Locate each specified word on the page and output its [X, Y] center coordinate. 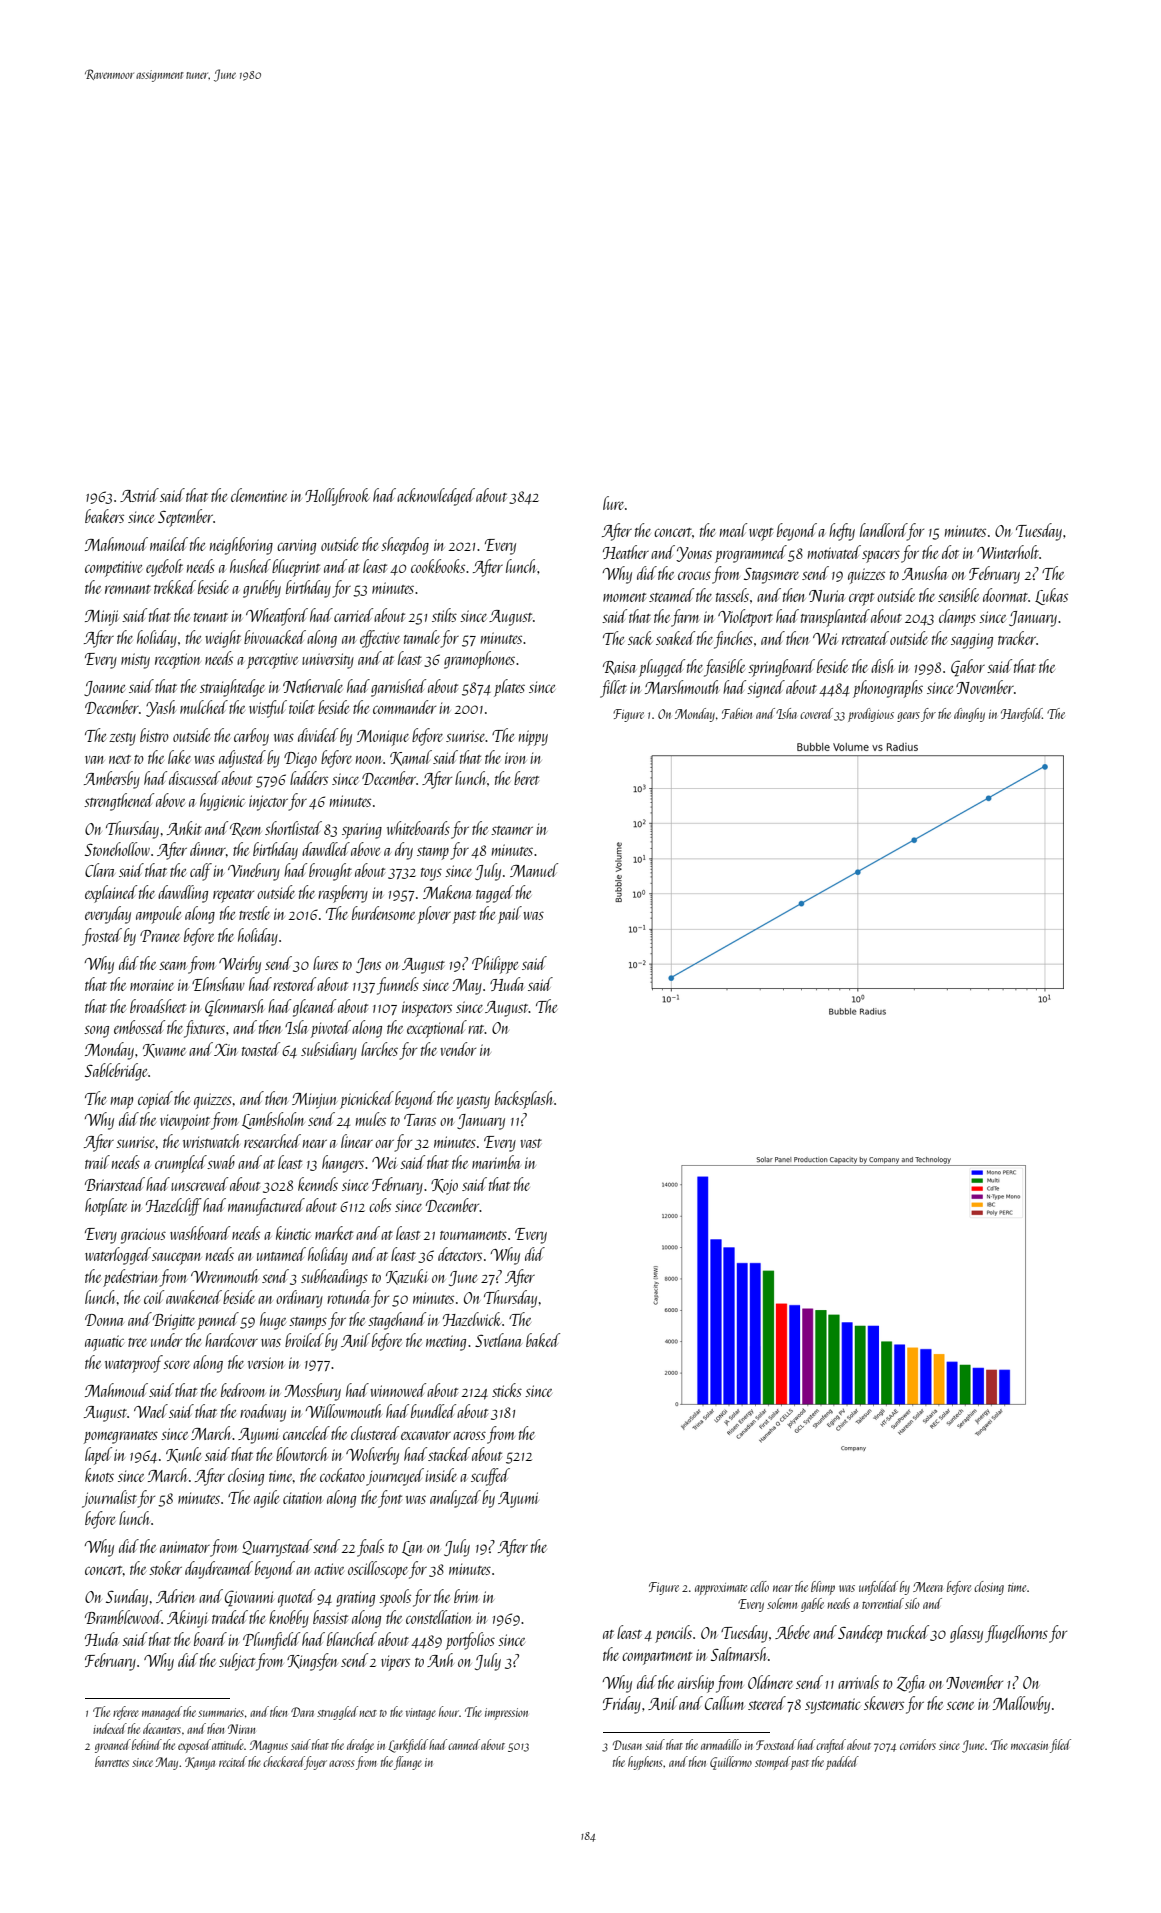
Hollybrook [337, 497]
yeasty [473, 1102]
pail [510, 915]
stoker [165, 1568]
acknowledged [436, 497]
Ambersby [112, 780]
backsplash [524, 1100]
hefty [842, 532]
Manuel [534, 870]
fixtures [204, 1029]
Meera [928, 1587]
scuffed [490, 1477]
